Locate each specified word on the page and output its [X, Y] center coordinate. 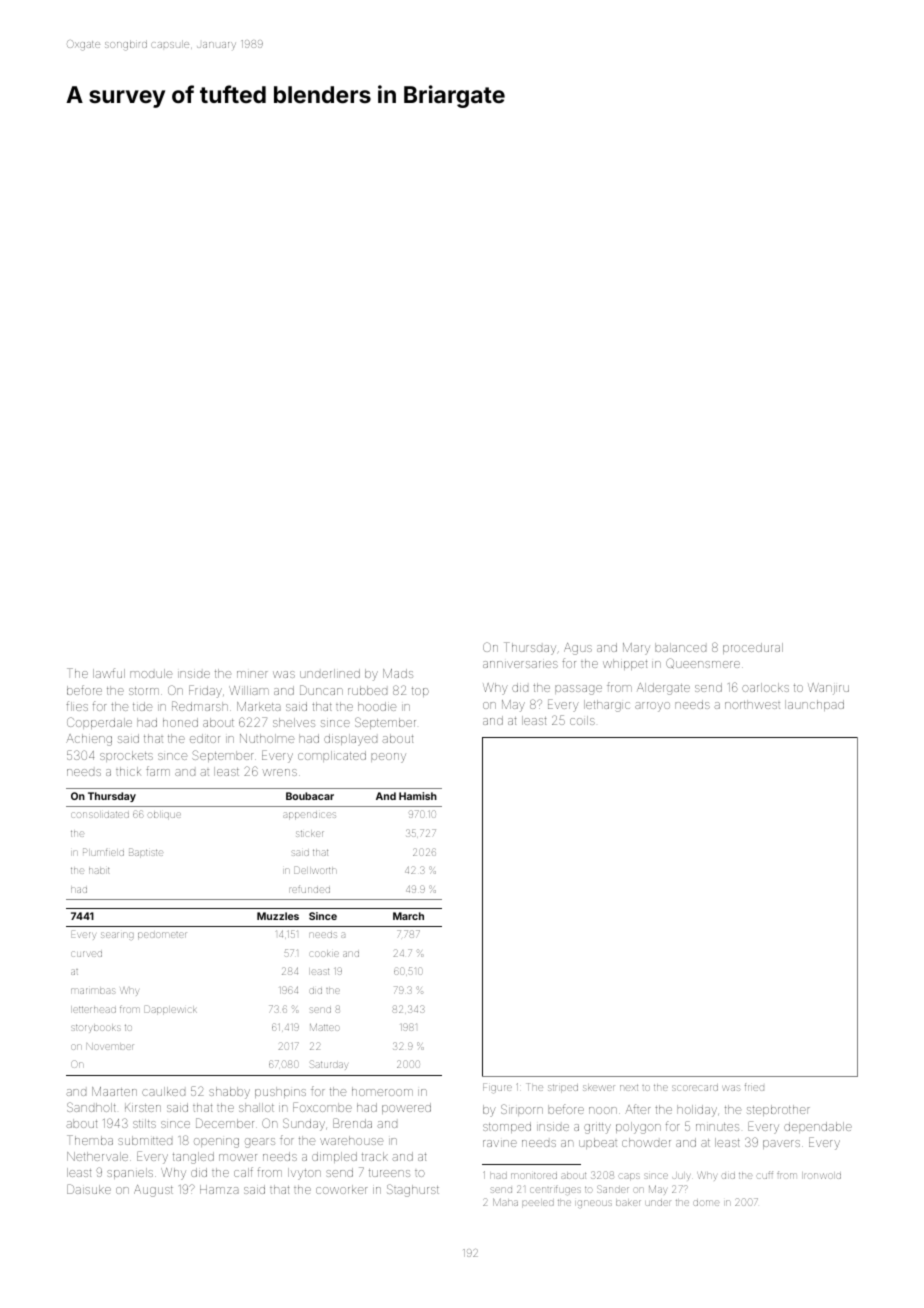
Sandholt [91, 1107]
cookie [324, 954]
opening [216, 1143]
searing [117, 936]
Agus [578, 649]
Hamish [418, 796]
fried [754, 1087]
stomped [507, 1127]
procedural [753, 648]
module [151, 673]
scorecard [695, 1087]
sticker [310, 833]
